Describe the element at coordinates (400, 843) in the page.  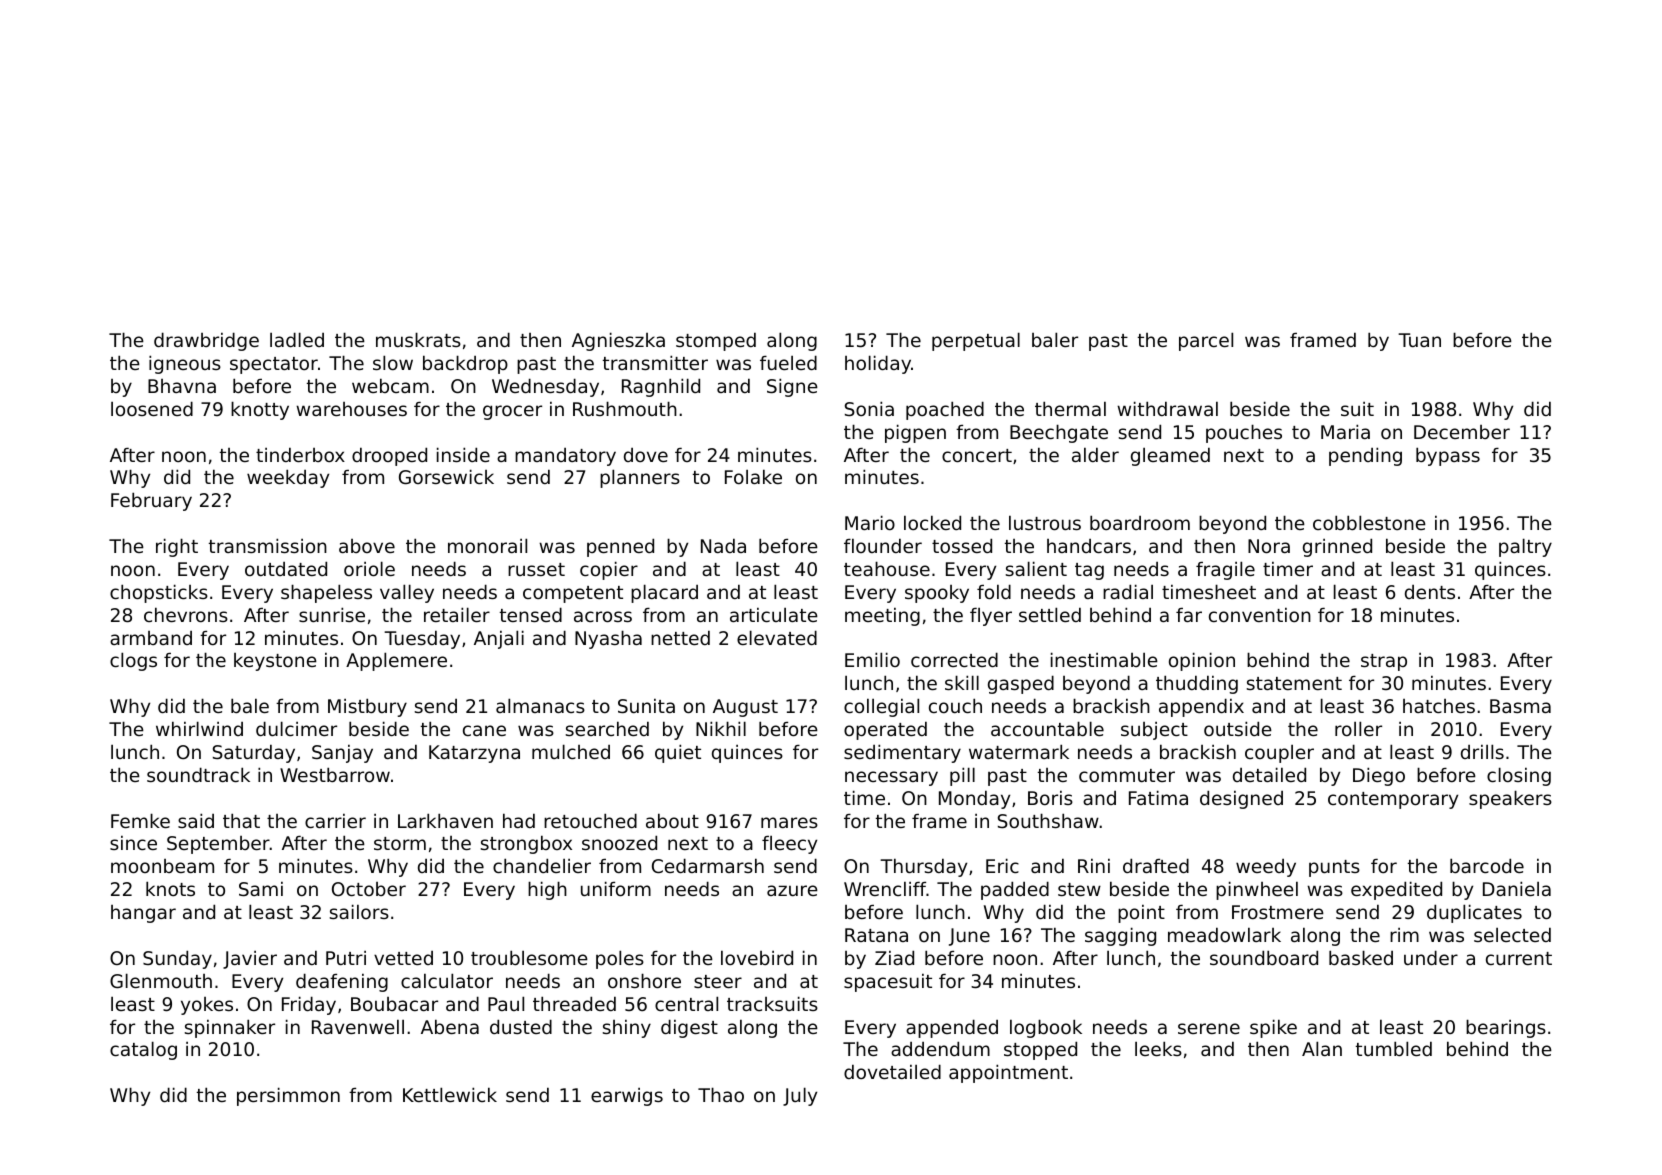
I see `storm` at that location.
